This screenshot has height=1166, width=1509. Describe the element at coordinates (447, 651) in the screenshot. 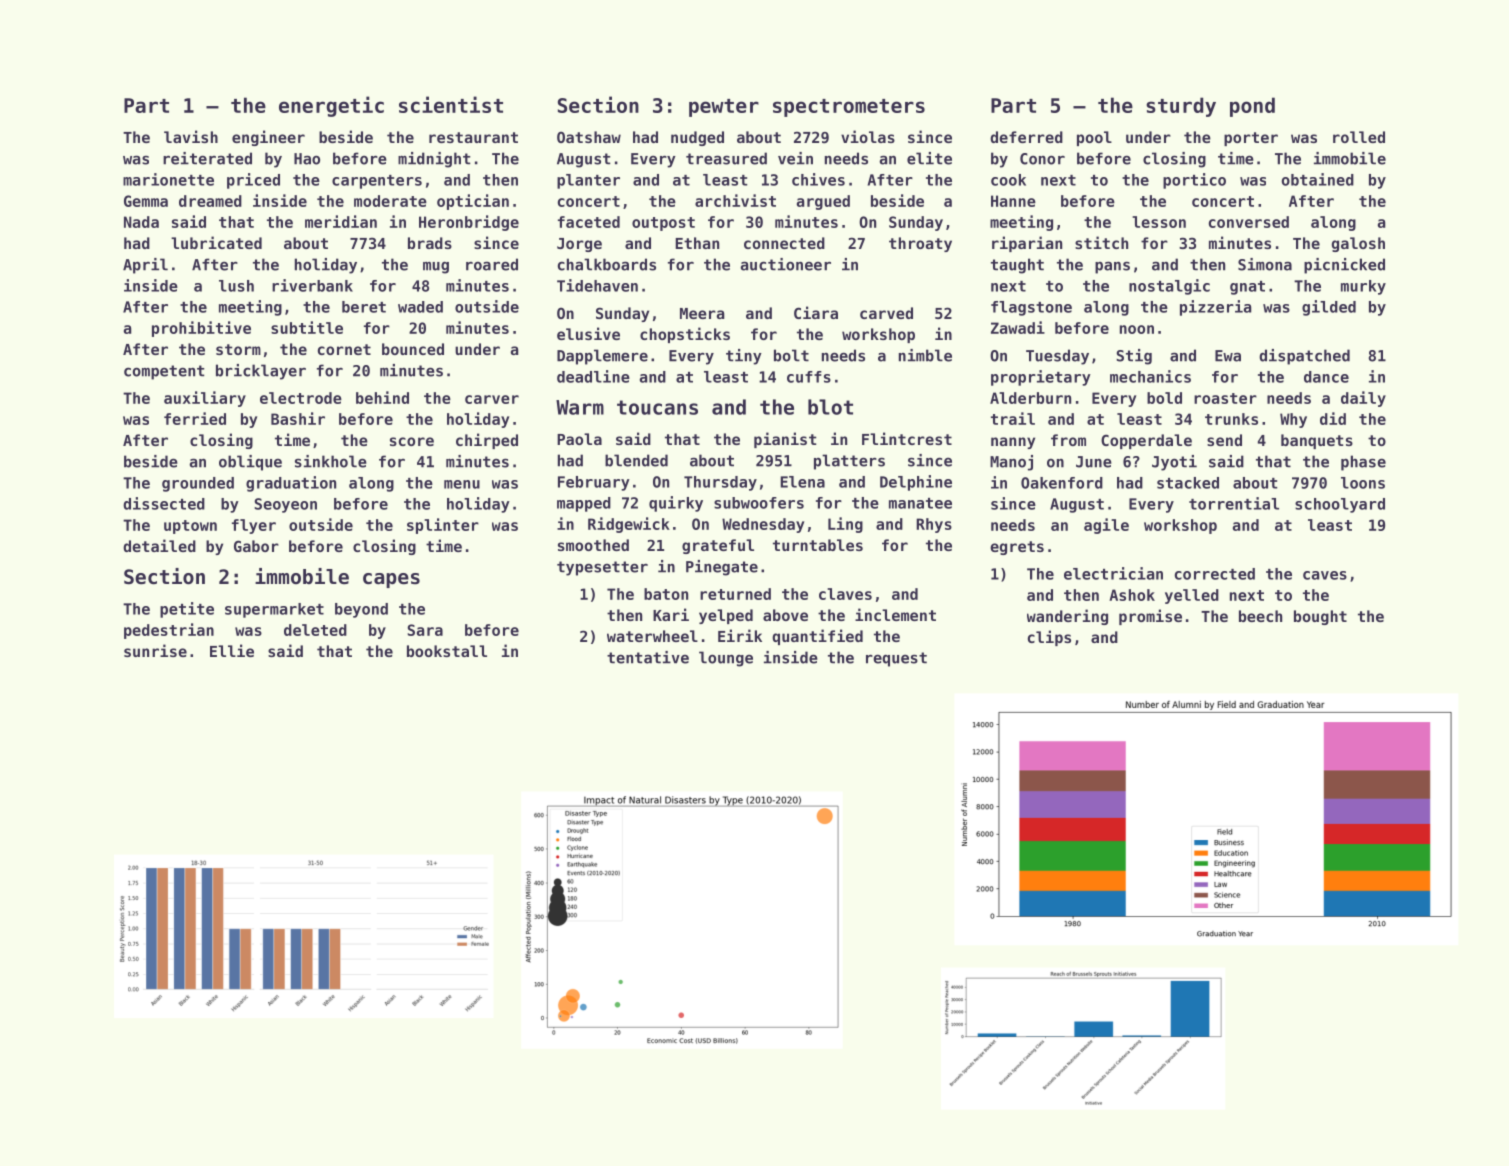

I see `bookstall` at that location.
